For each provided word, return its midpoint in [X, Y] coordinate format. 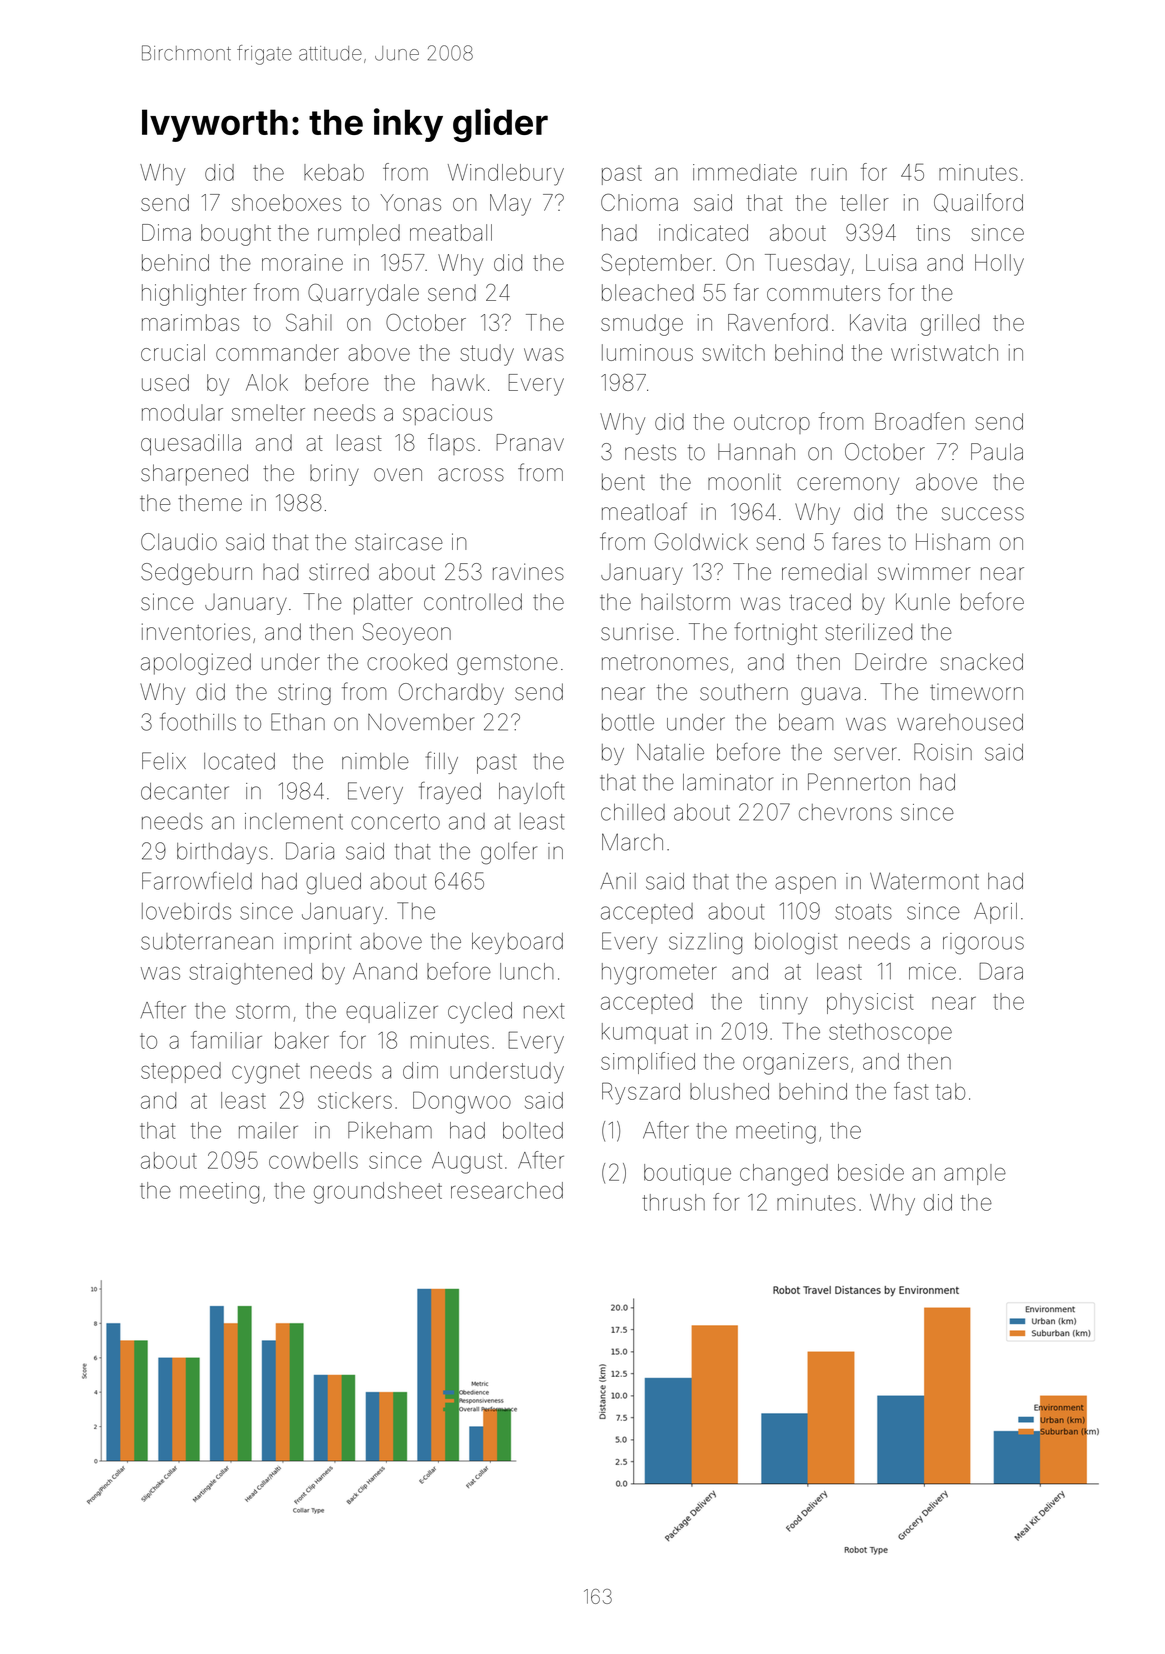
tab [950, 1091]
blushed [729, 1091]
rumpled [359, 234]
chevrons [845, 812]
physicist [870, 1004]
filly [442, 762]
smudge [642, 325]
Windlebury [506, 175]
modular [182, 412]
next [544, 1011]
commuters [823, 293]
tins [933, 232]
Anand [385, 971]
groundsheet [378, 1193]
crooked [407, 662]
